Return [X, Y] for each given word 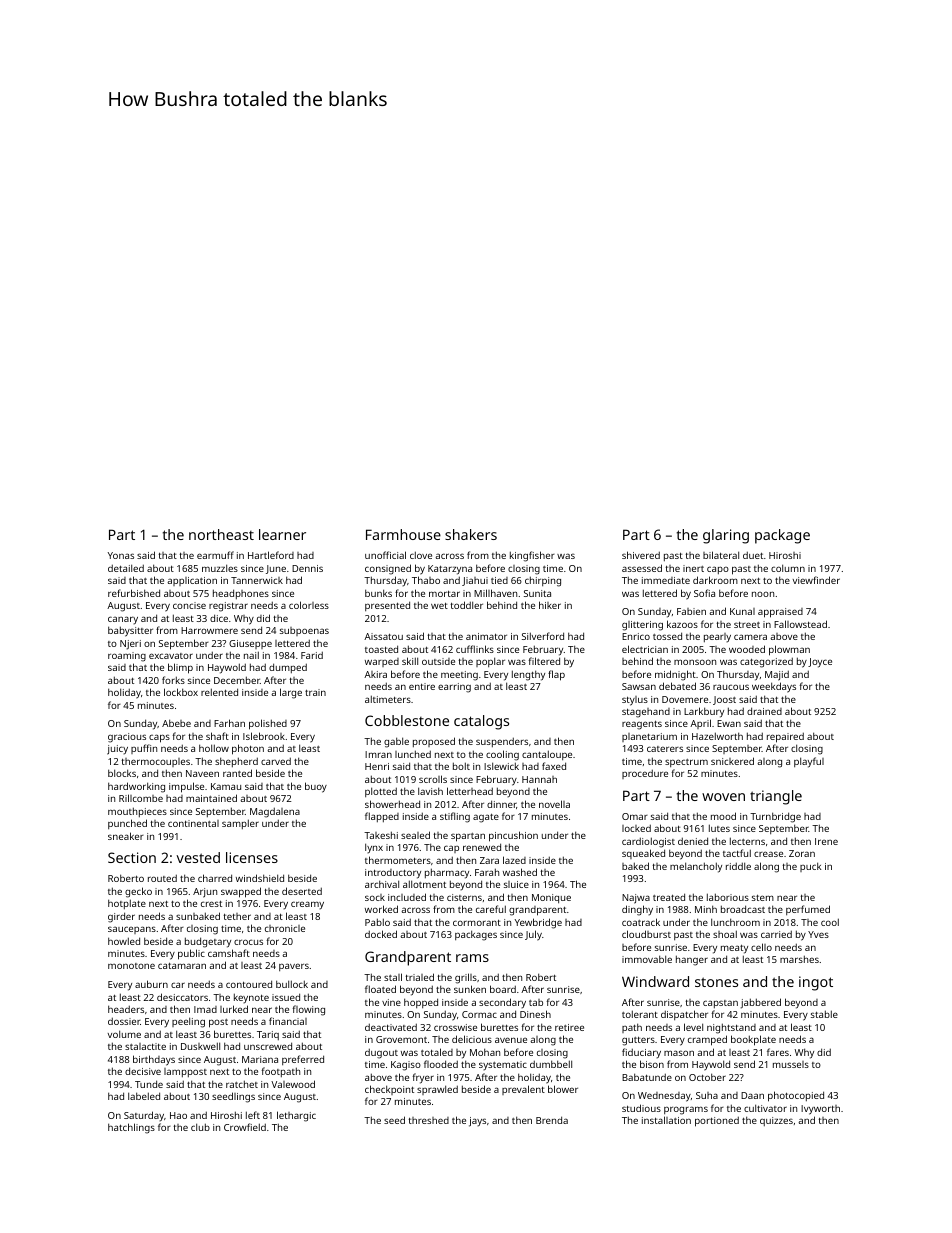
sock [375, 897]
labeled [144, 1096]
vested [198, 857]
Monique [551, 898]
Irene [826, 841]
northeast [221, 534]
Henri [377, 766]
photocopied [796, 1096]
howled [124, 941]
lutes [719, 828]
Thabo [426, 580]
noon [763, 594]
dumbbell [551, 1064]
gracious [127, 738]
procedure [645, 774]
